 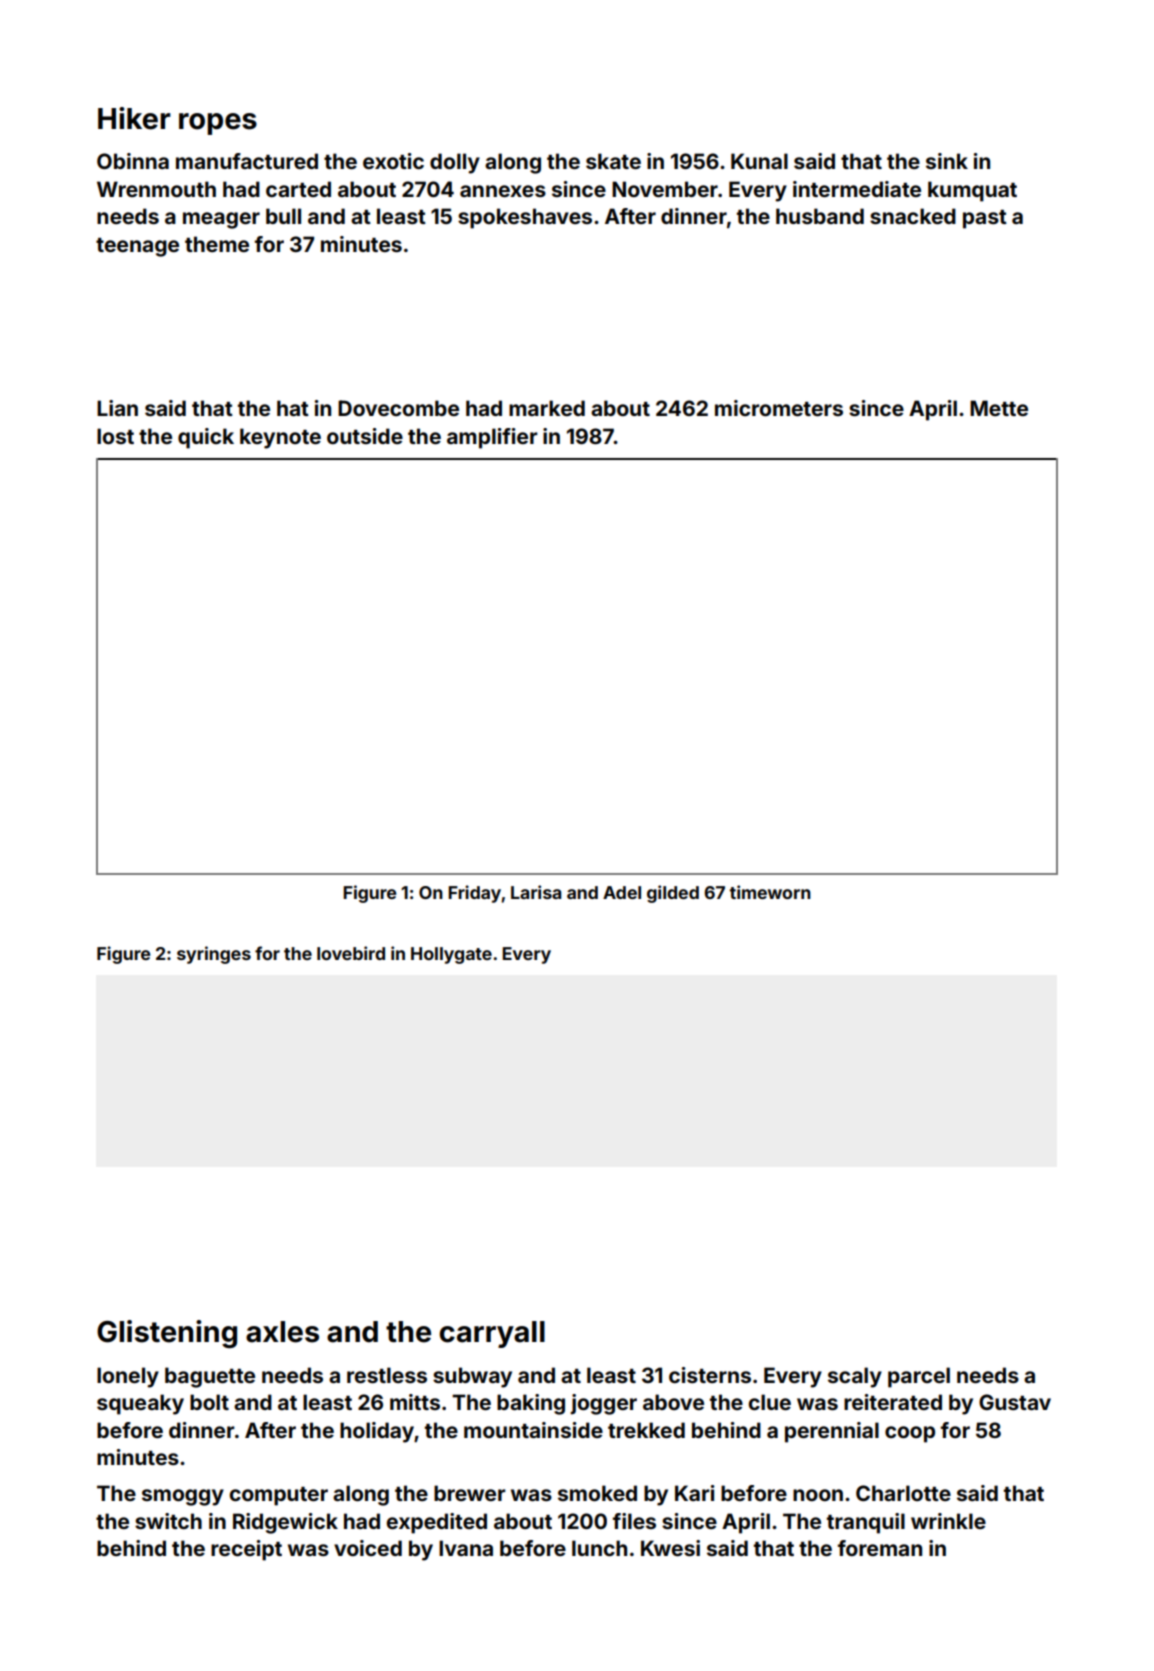 What do you see at coordinates (880, 1548) in the image?
I see `foreman` at bounding box center [880, 1548].
